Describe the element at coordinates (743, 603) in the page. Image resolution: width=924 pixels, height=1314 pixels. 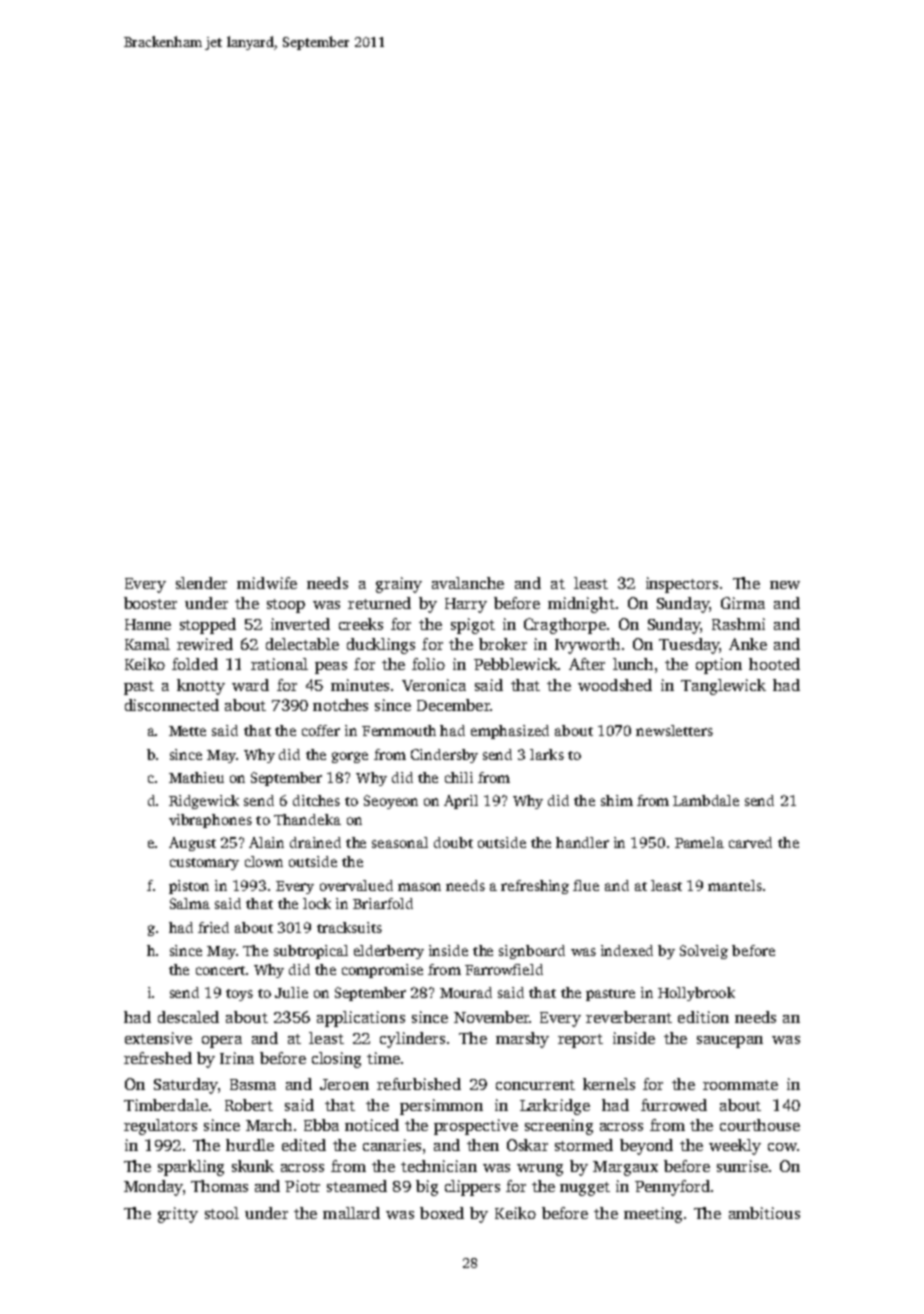
I see `Girma` at that location.
